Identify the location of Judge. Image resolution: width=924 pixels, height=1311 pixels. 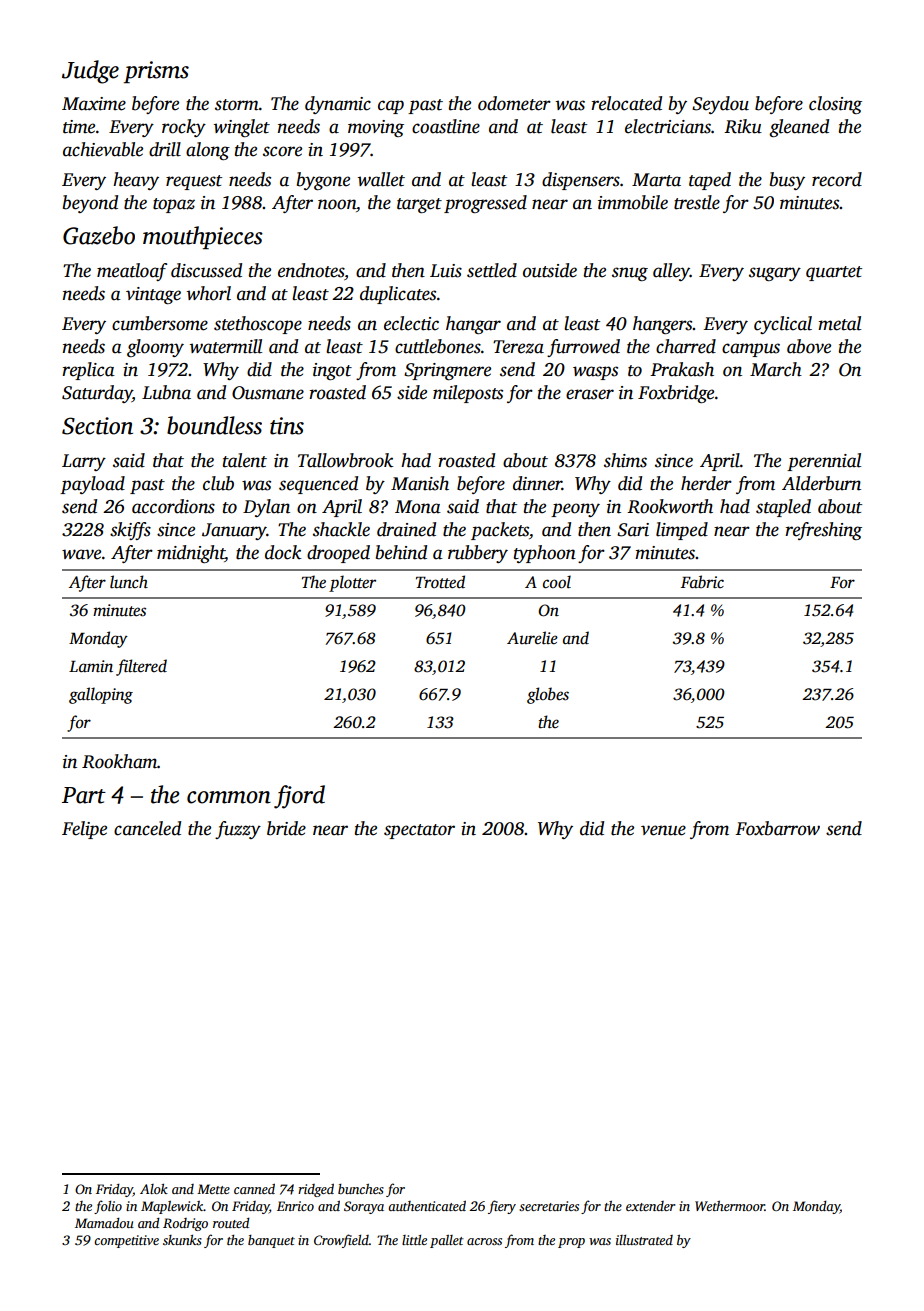
(90, 72).
